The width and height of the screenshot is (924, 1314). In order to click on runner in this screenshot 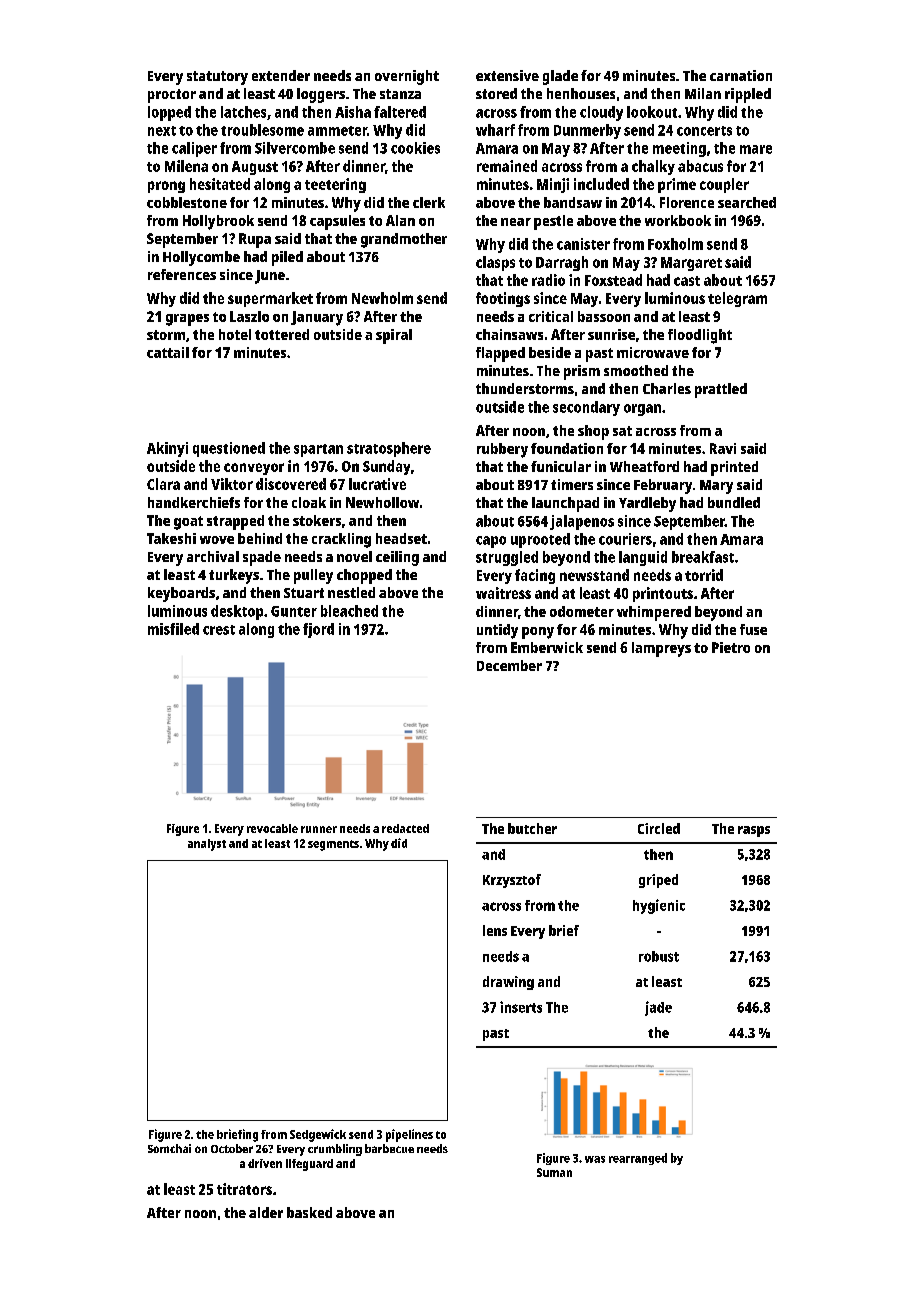, I will do `click(319, 829)`.
